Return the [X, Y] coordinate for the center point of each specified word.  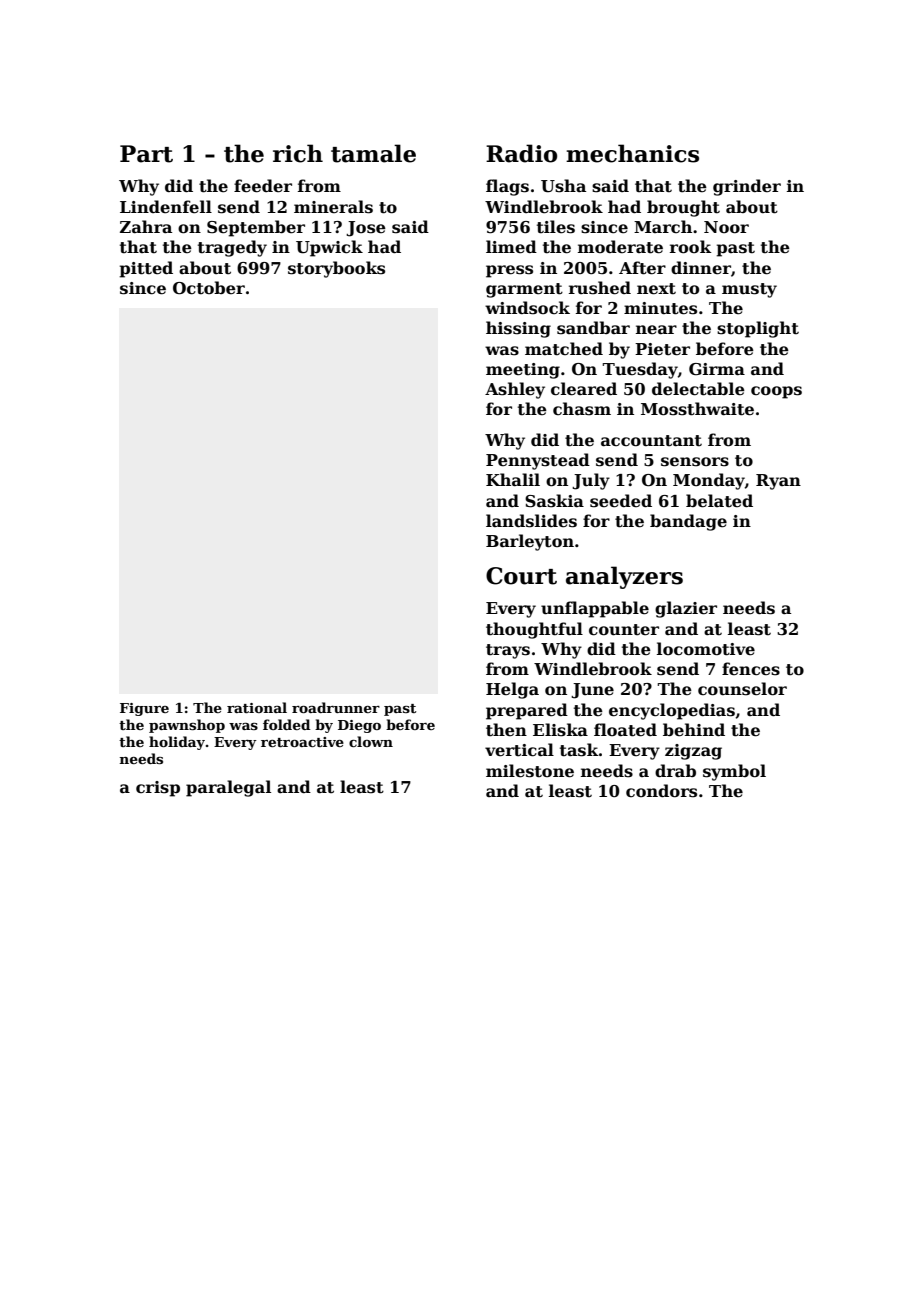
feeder [263, 186]
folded [287, 724]
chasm [582, 409]
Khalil [513, 479]
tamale [373, 153]
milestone [530, 771]
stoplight [758, 329]
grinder [747, 187]
